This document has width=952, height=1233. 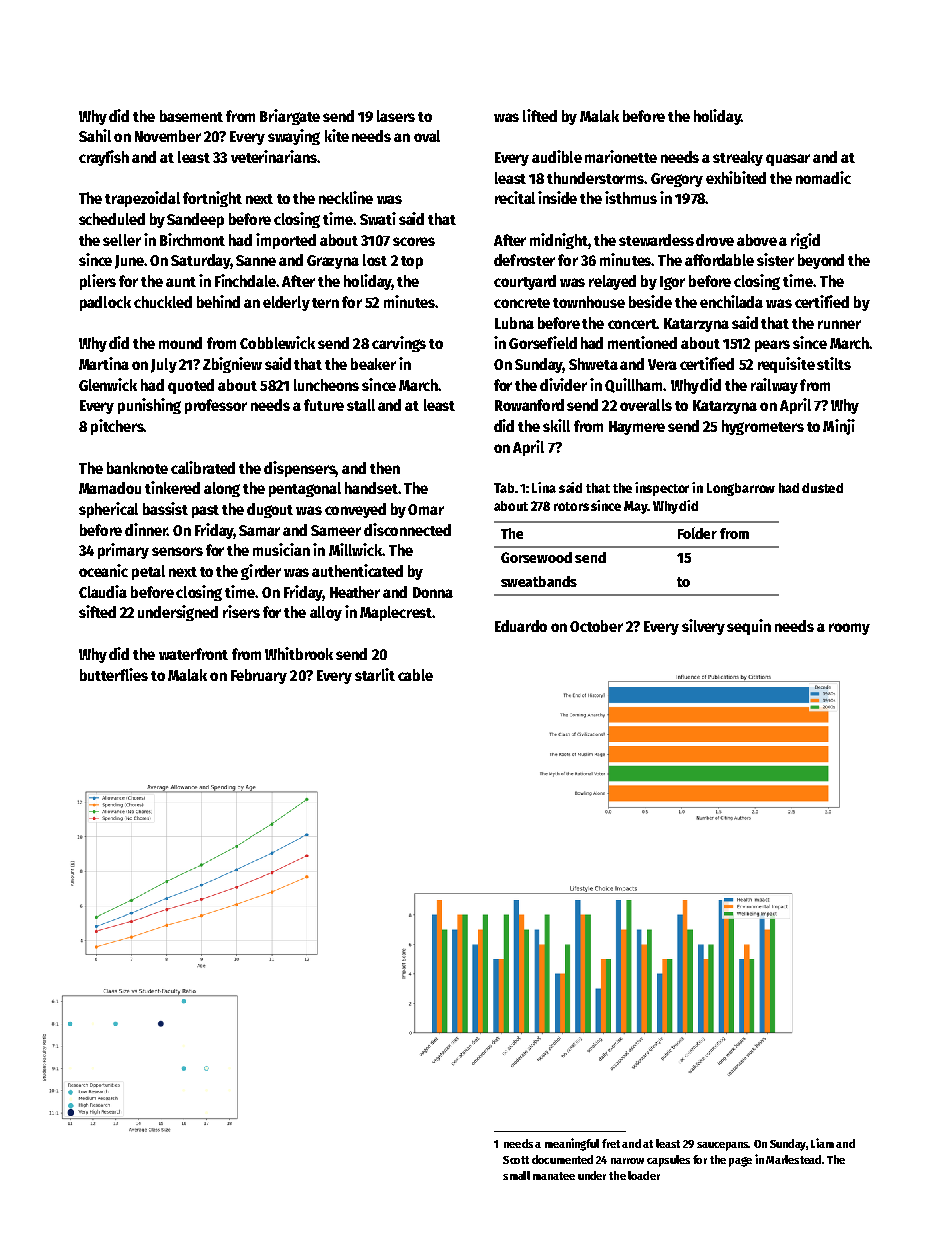 What do you see at coordinates (375, 674) in the document?
I see `starlit` at bounding box center [375, 674].
